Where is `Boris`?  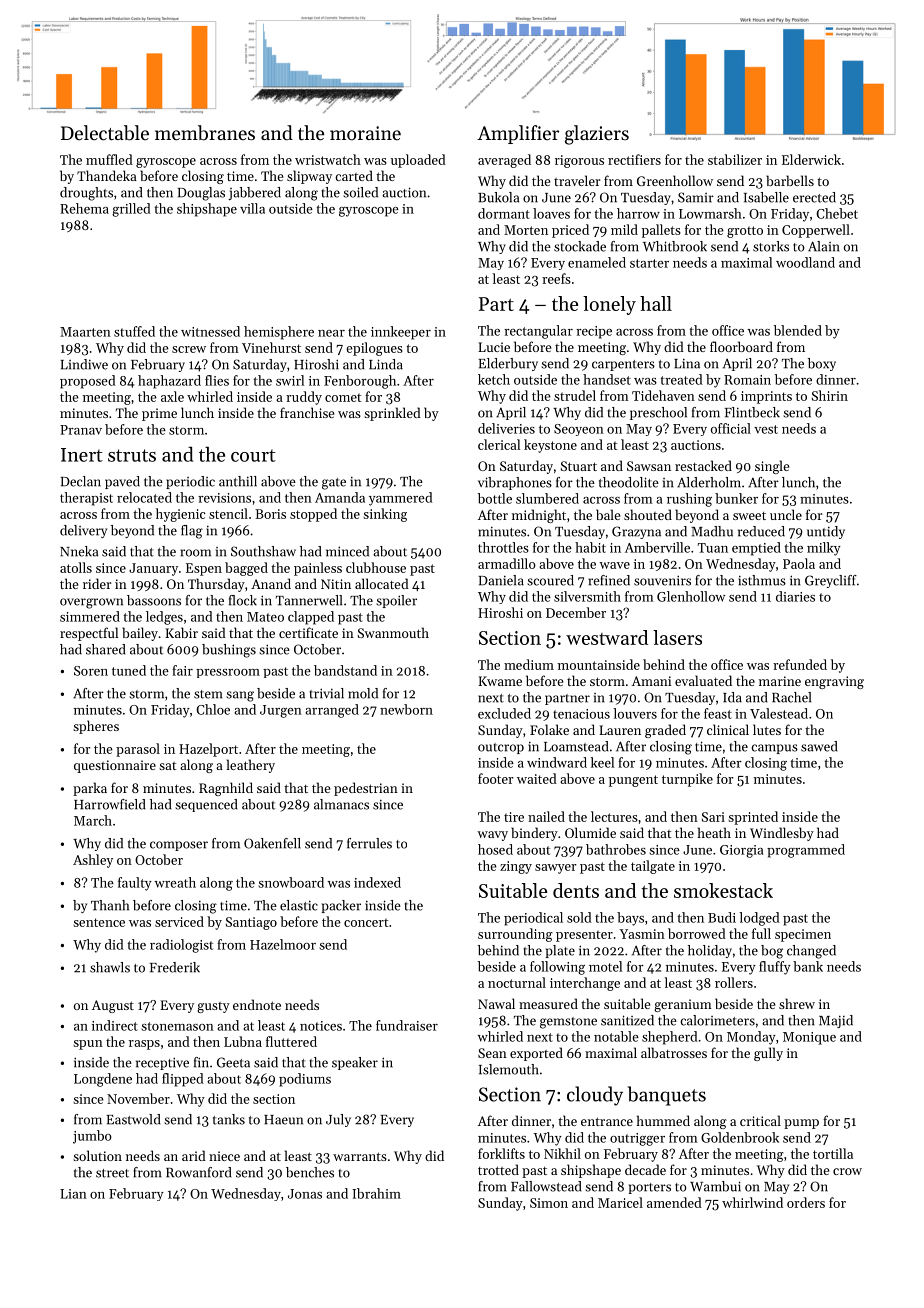 Boris is located at coordinates (270, 514).
